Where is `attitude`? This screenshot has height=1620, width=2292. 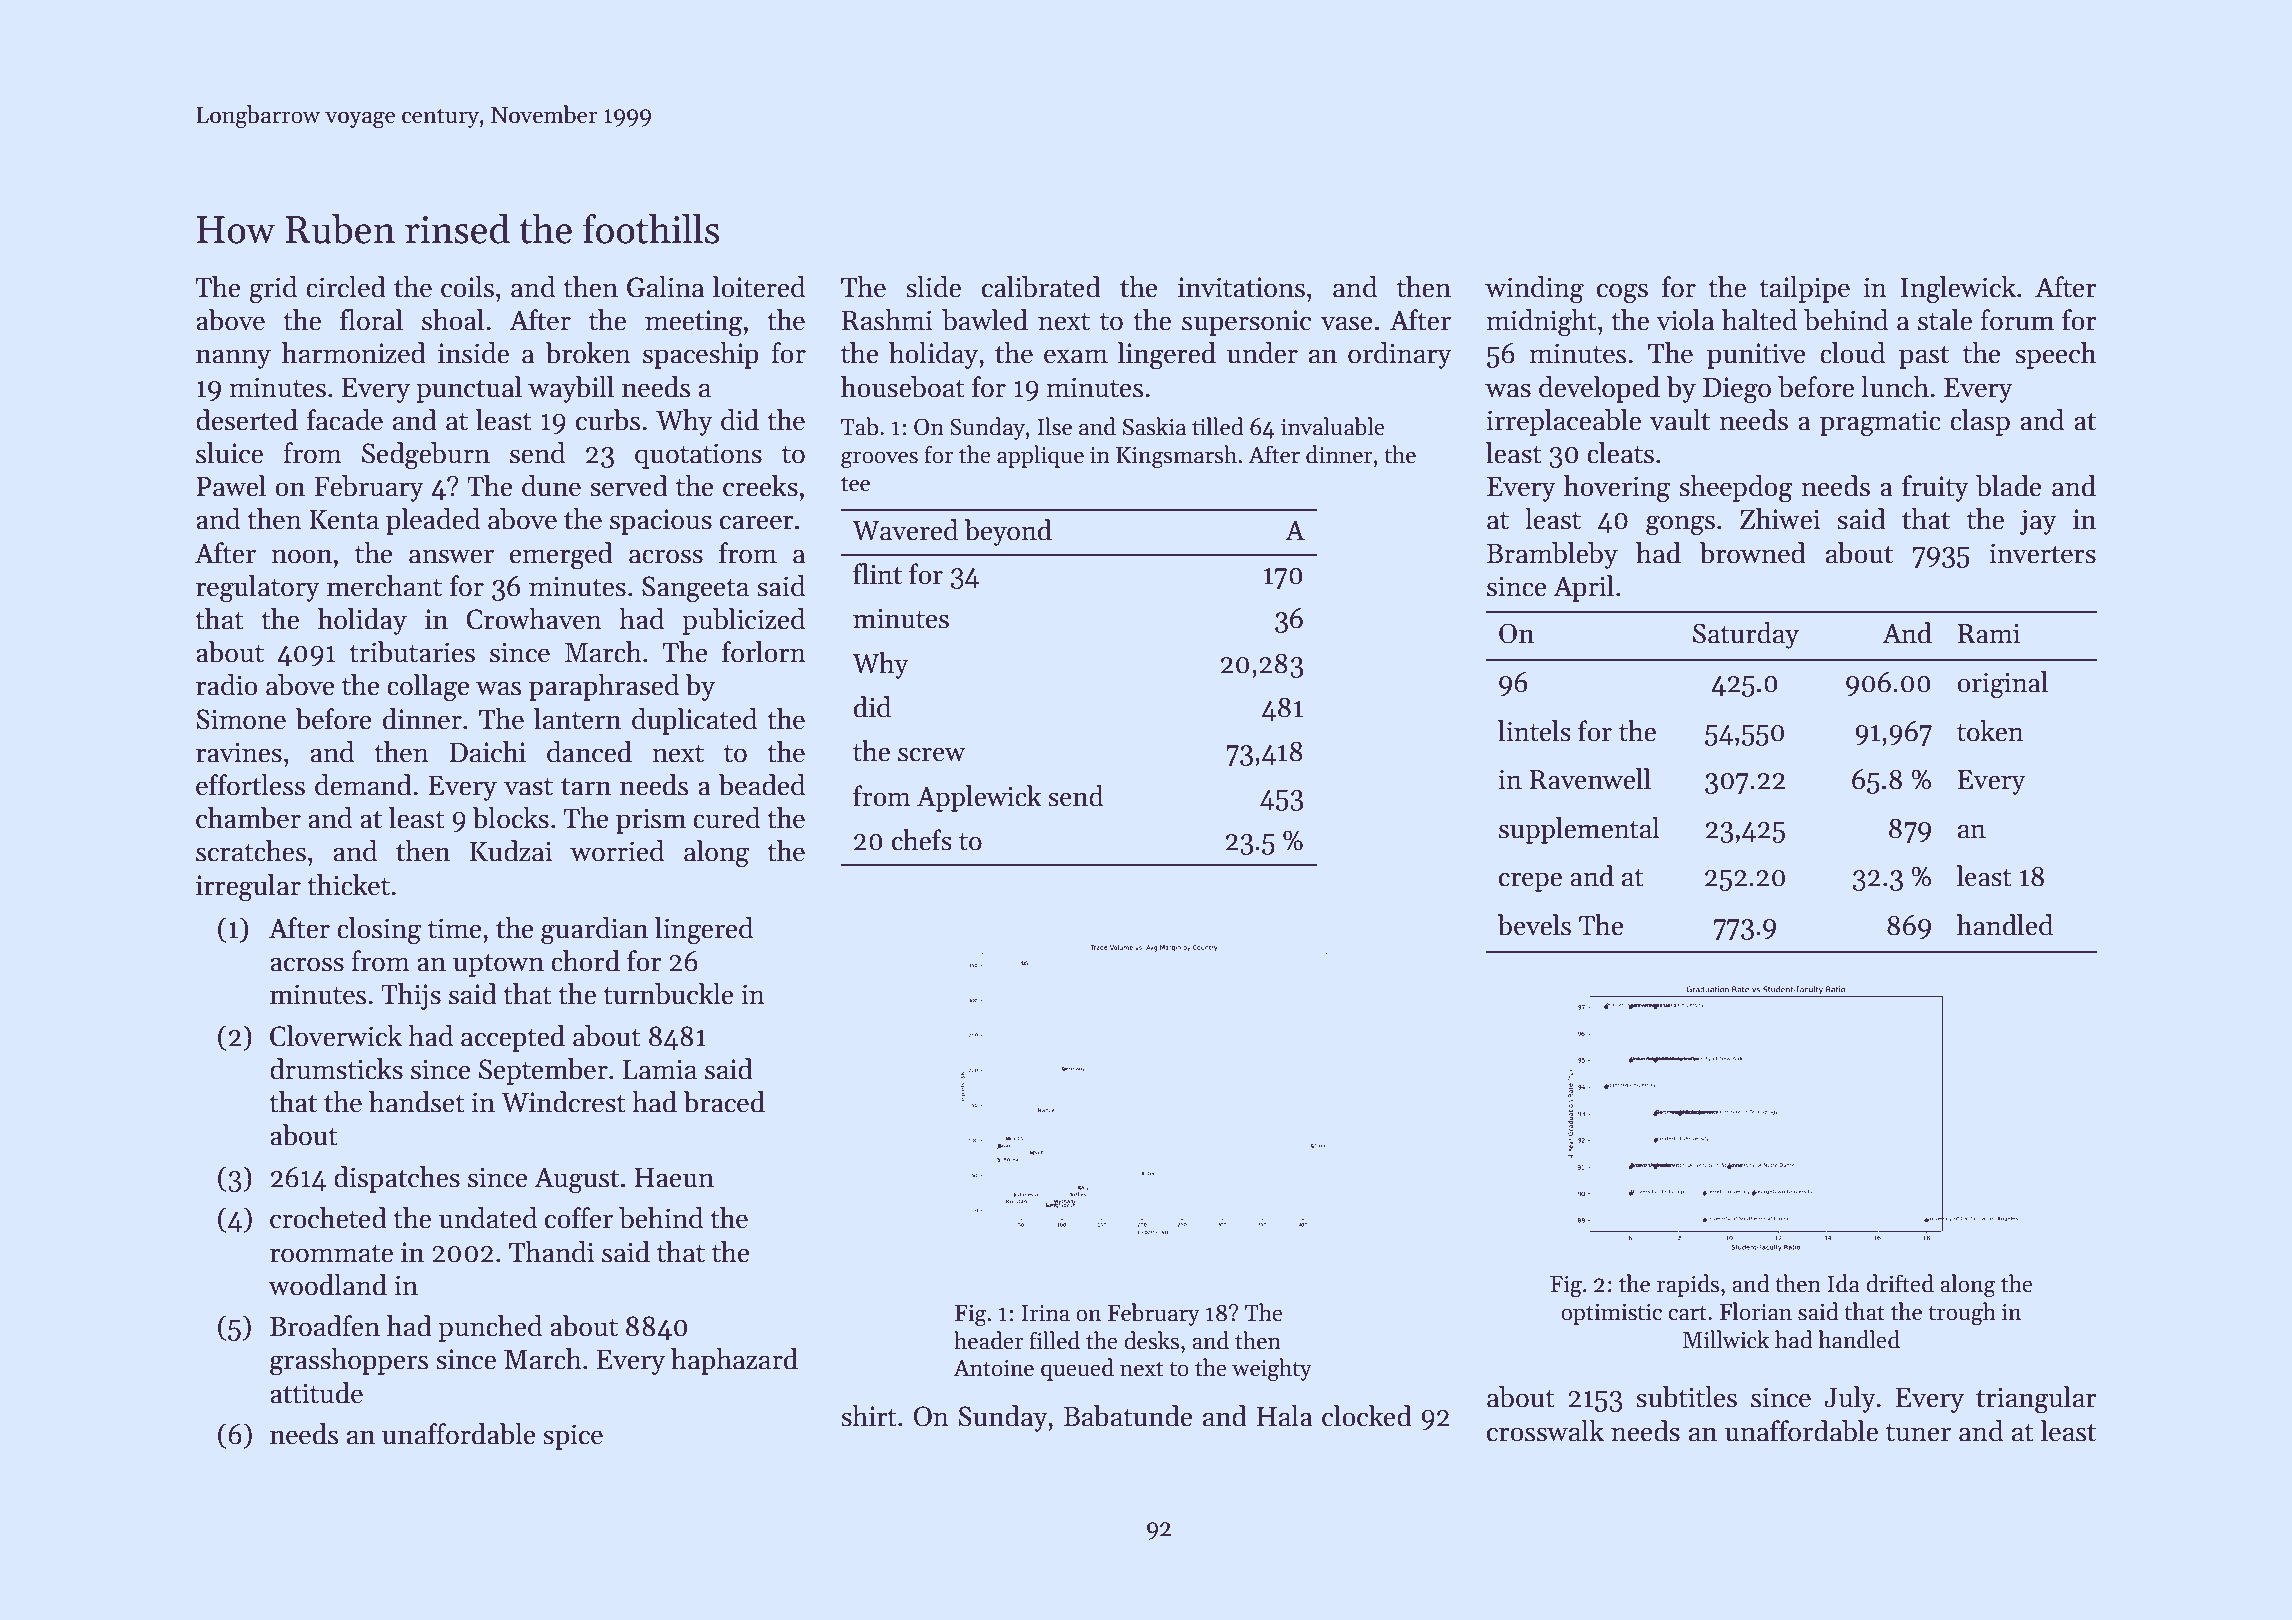 attitude is located at coordinates (316, 1393).
